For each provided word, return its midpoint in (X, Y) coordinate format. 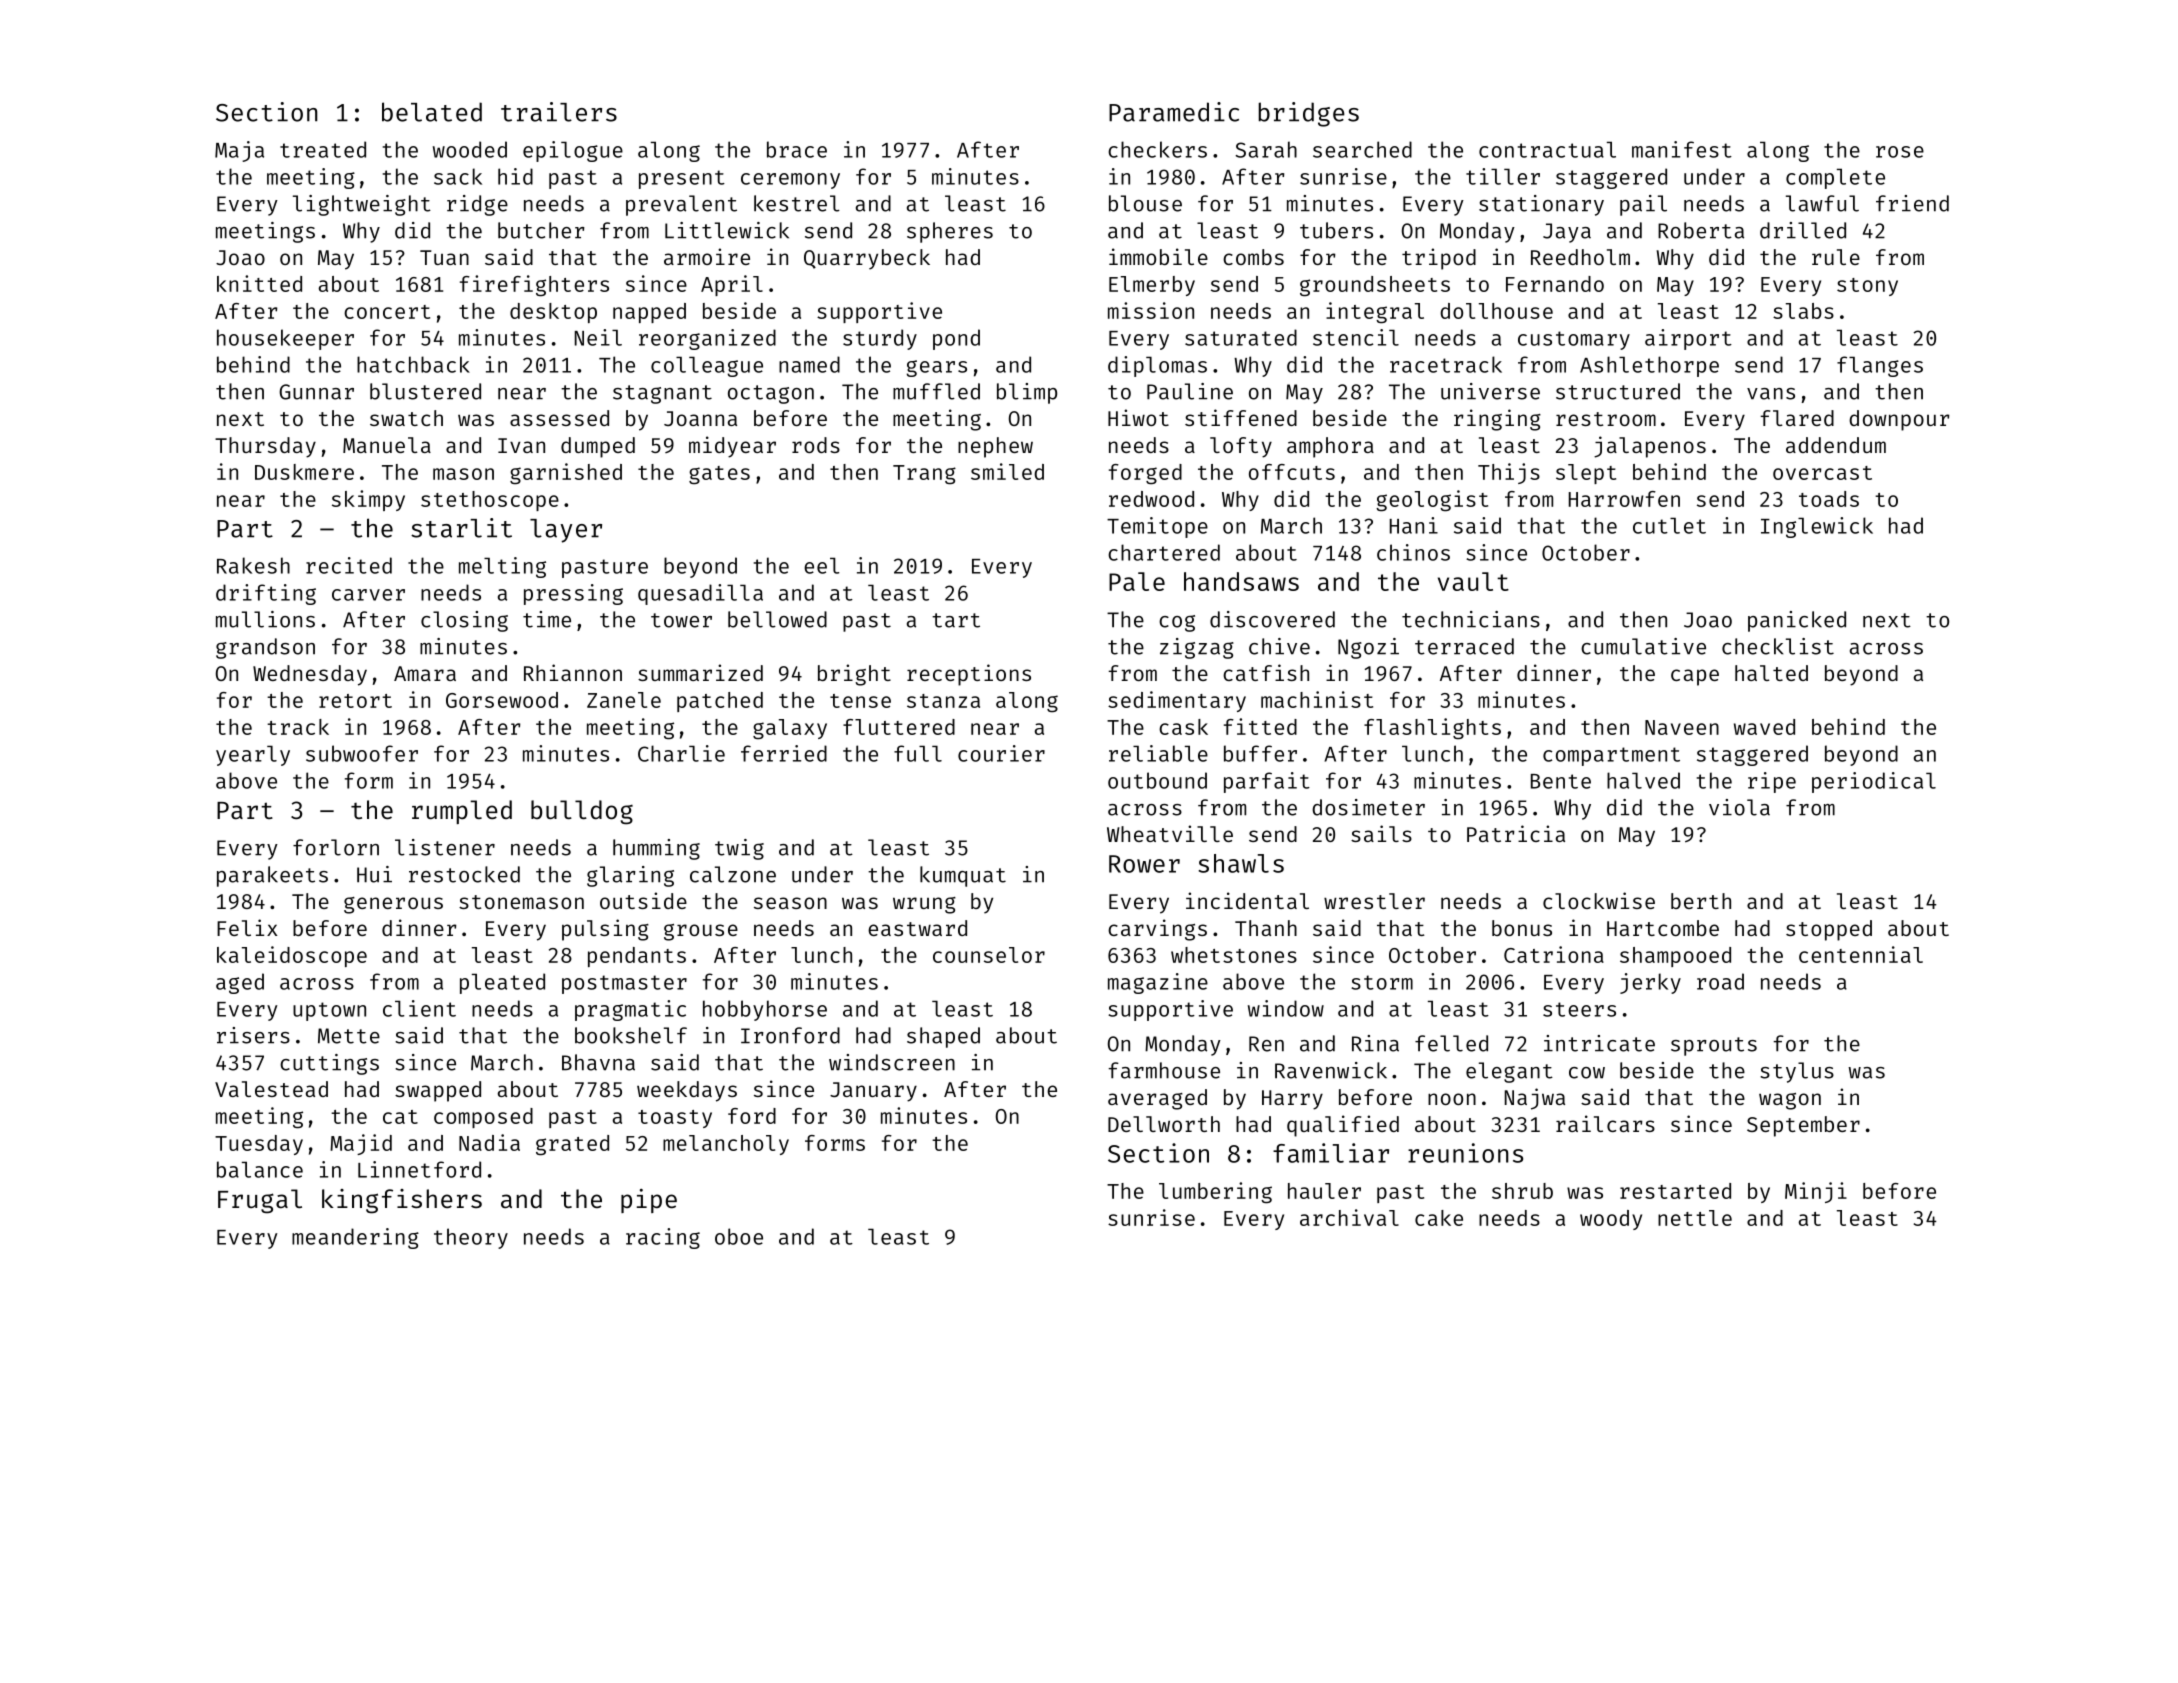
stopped (1829, 930)
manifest (1682, 149)
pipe (649, 1201)
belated (432, 112)
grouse (701, 932)
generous (393, 905)
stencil (1356, 337)
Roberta (1701, 230)
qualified (1343, 1126)
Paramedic (1174, 112)
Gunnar (316, 392)
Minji (1816, 1192)
